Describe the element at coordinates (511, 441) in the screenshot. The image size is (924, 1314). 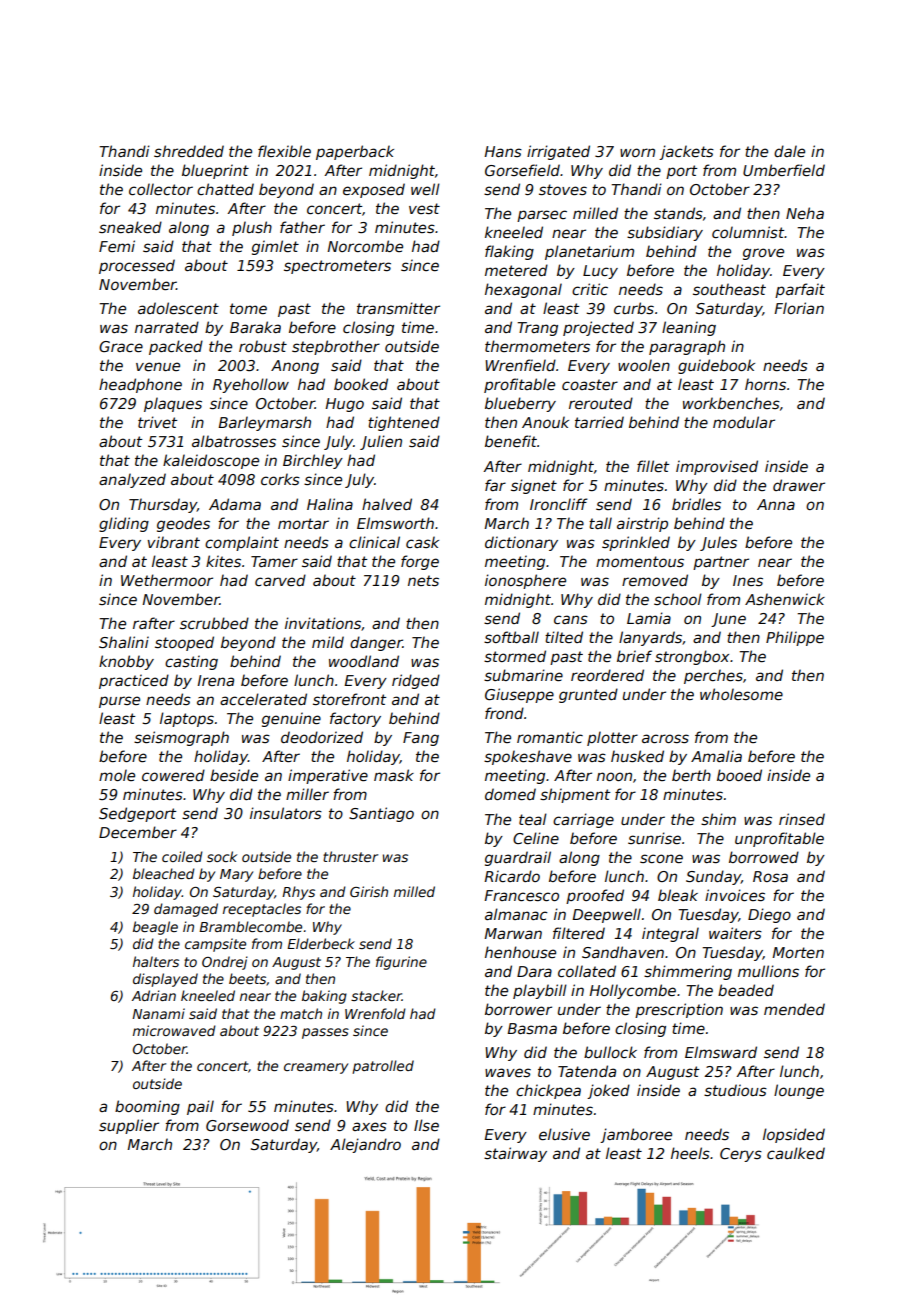
I see `benefit` at that location.
